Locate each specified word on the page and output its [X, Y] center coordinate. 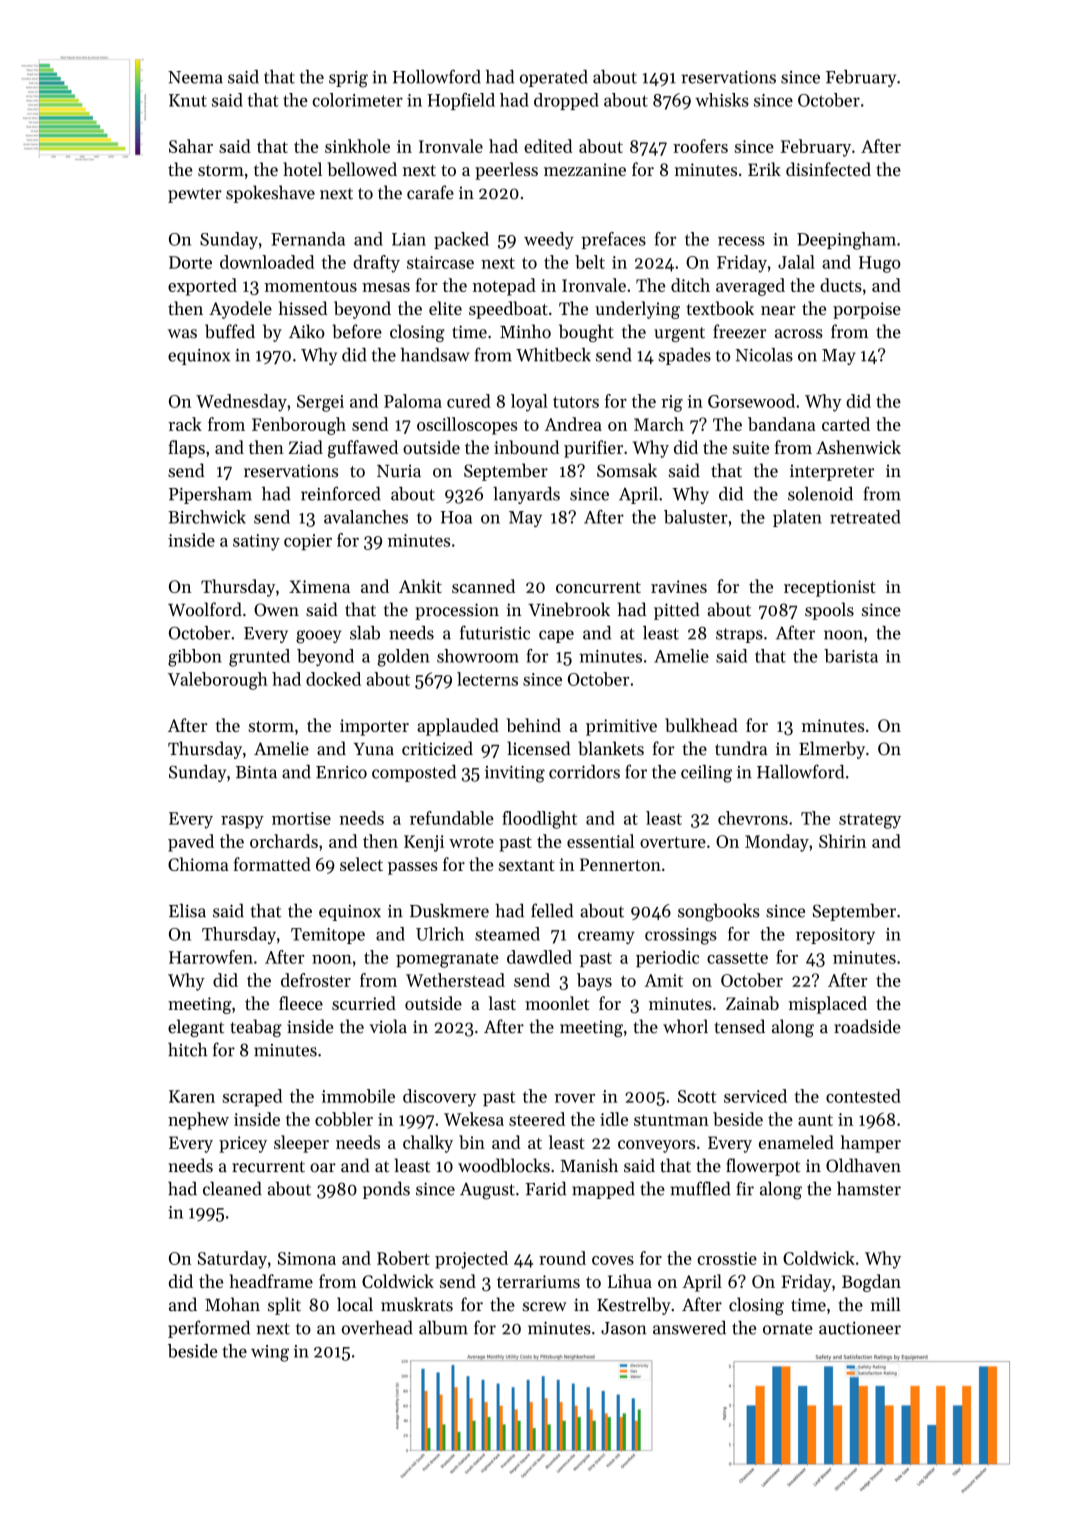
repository [835, 936]
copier [308, 542]
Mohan [232, 1304]
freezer [740, 331]
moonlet [557, 1003]
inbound [526, 447]
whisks [722, 100]
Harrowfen [211, 957]
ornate [788, 1329]
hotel [302, 169]
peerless [506, 171]
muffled [700, 1188]
